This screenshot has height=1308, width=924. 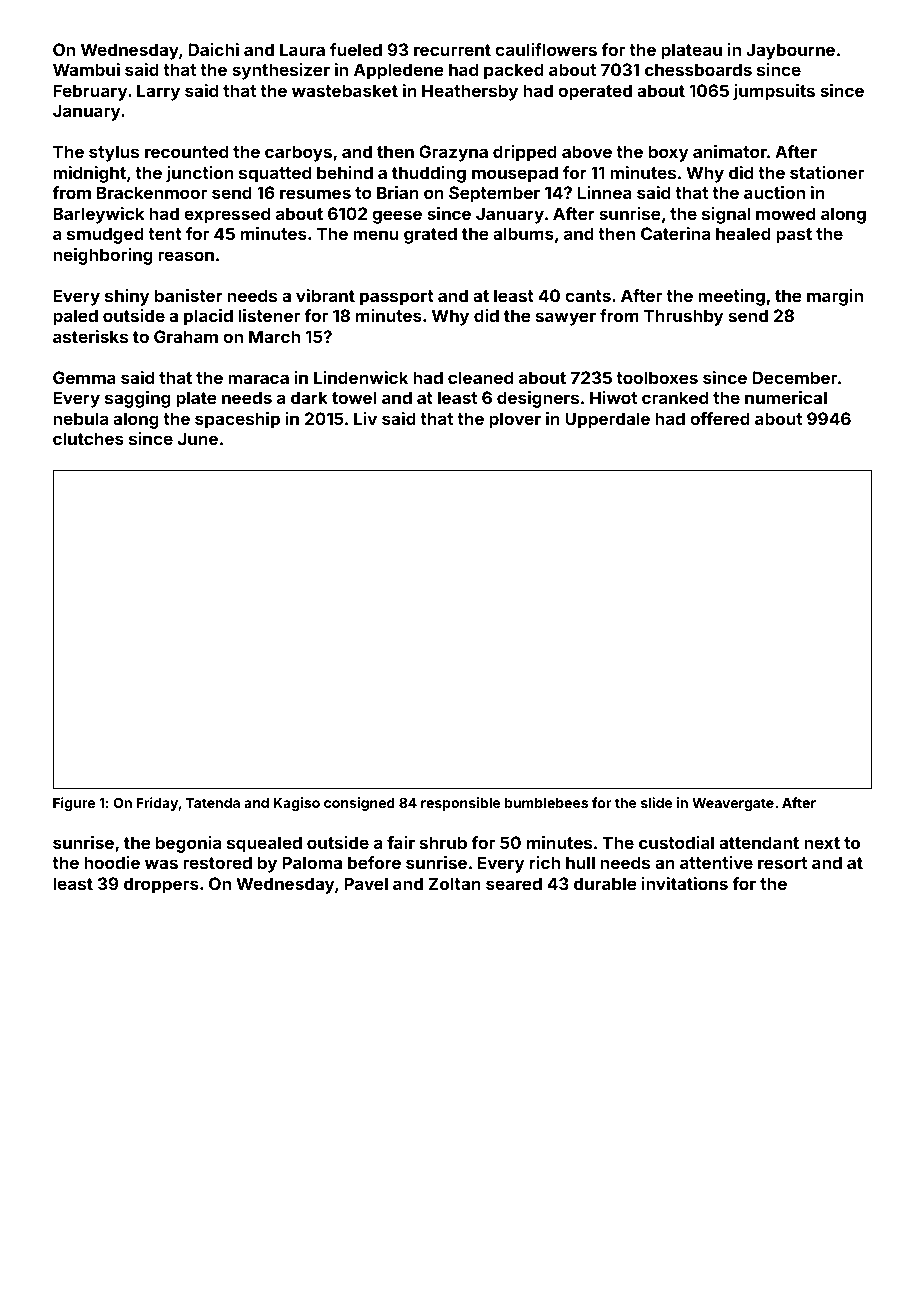 What do you see at coordinates (546, 803) in the screenshot?
I see `bumblebees` at bounding box center [546, 803].
